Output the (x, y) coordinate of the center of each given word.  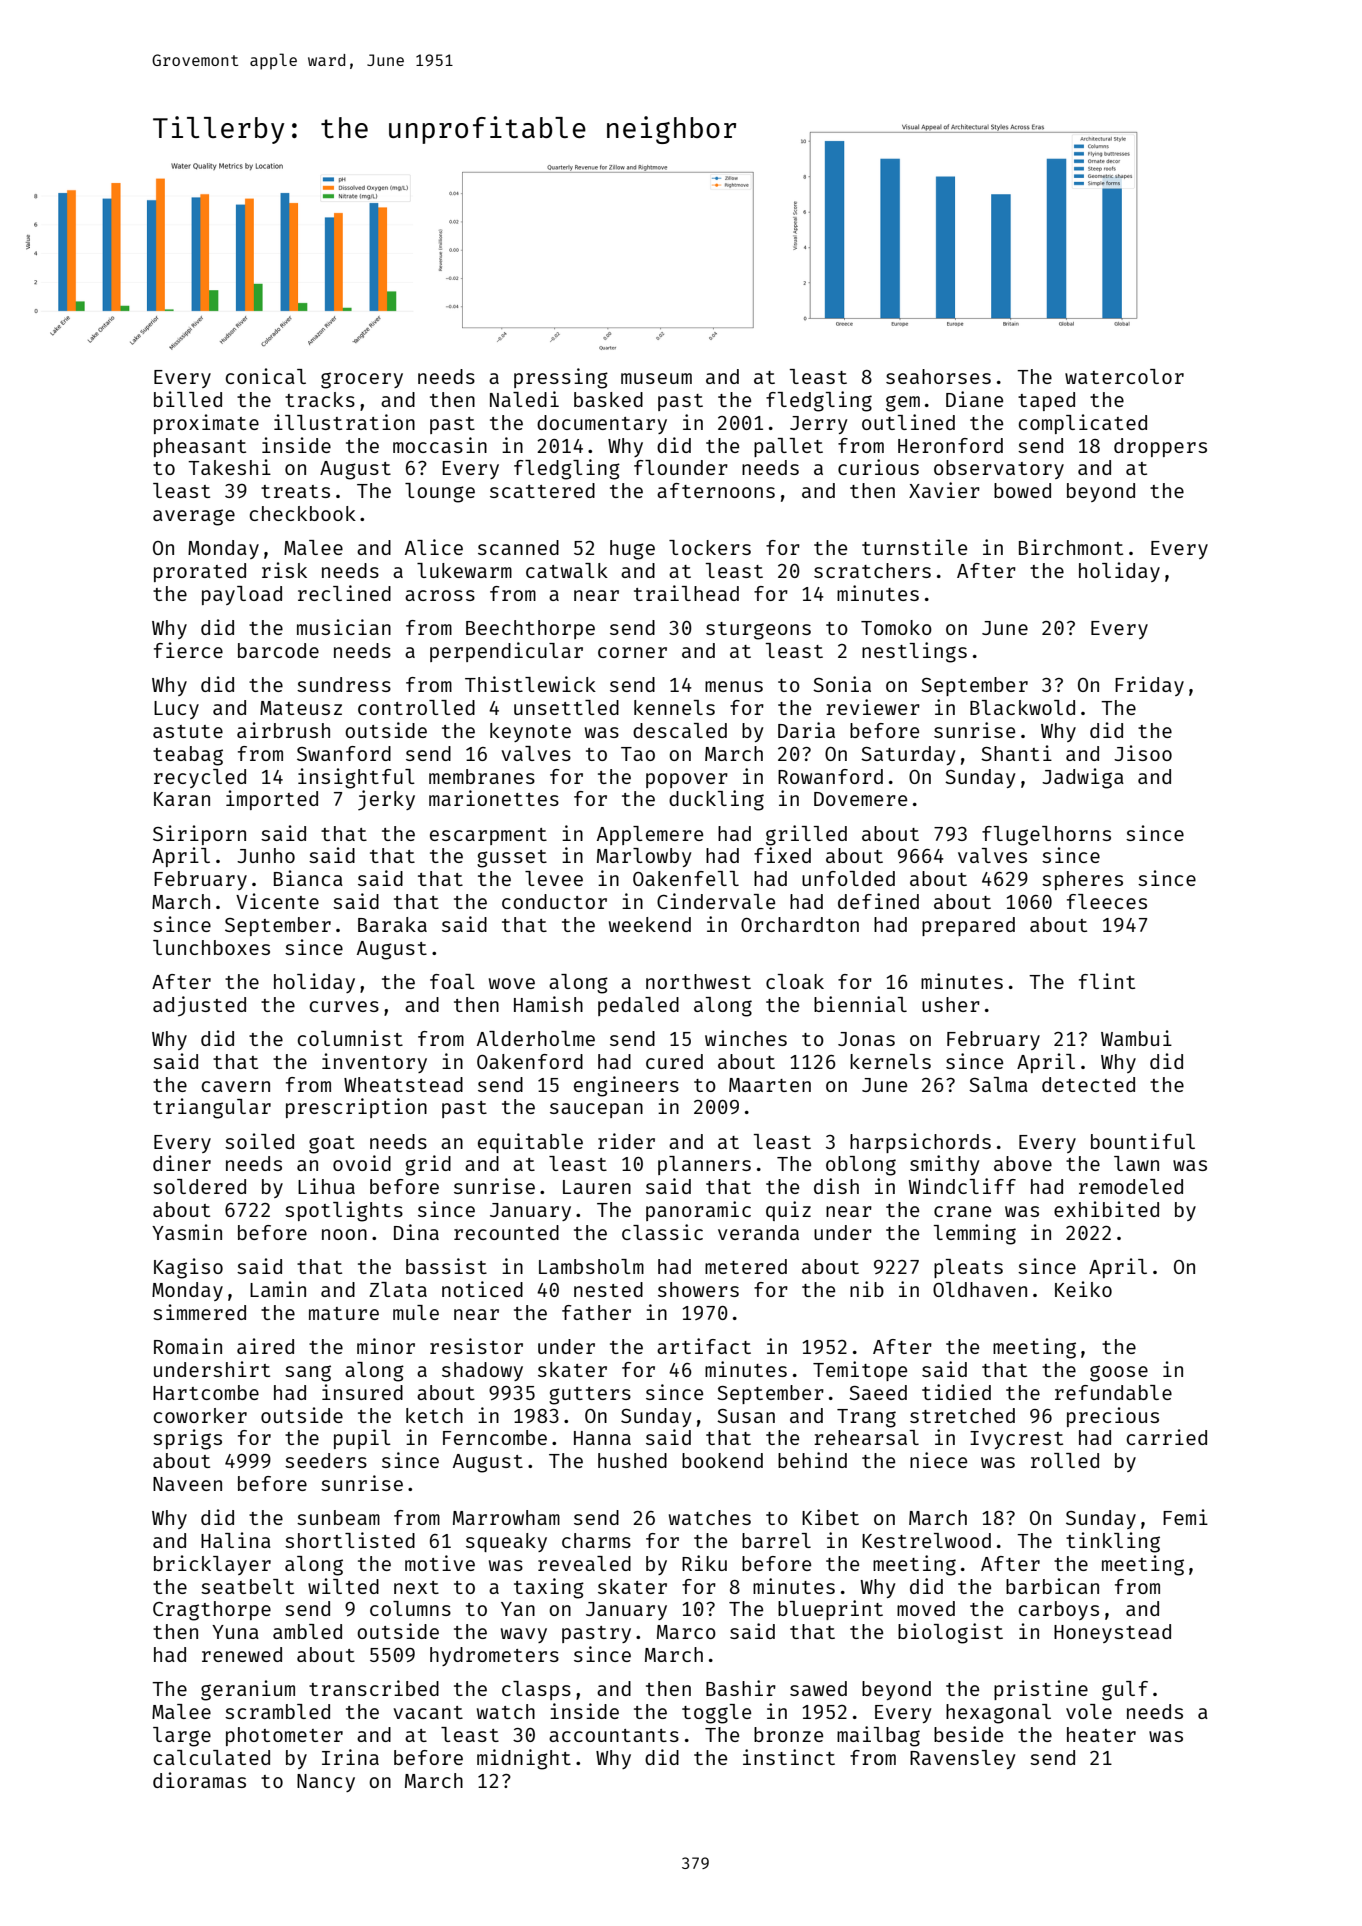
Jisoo (1143, 753)
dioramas (199, 1780)
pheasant (200, 447)
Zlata (398, 1289)
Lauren (597, 1187)
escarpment (488, 836)
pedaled (638, 1006)
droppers (1160, 447)
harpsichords (920, 1143)
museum (656, 378)
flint (1107, 981)
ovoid (362, 1163)
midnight (524, 1759)
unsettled (566, 707)
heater (1101, 1734)
